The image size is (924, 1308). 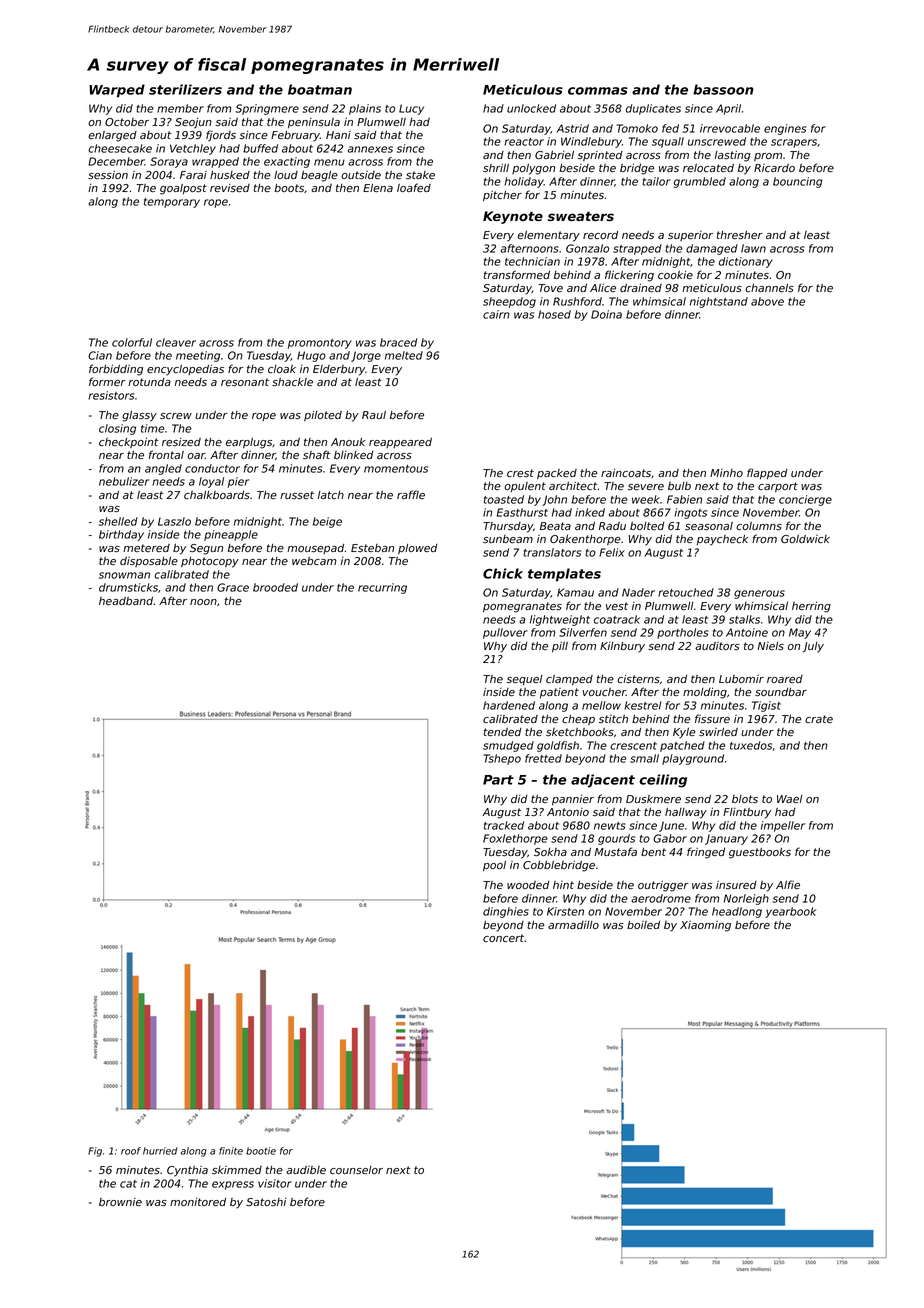 What do you see at coordinates (643, 925) in the screenshot?
I see `boiled` at bounding box center [643, 925].
